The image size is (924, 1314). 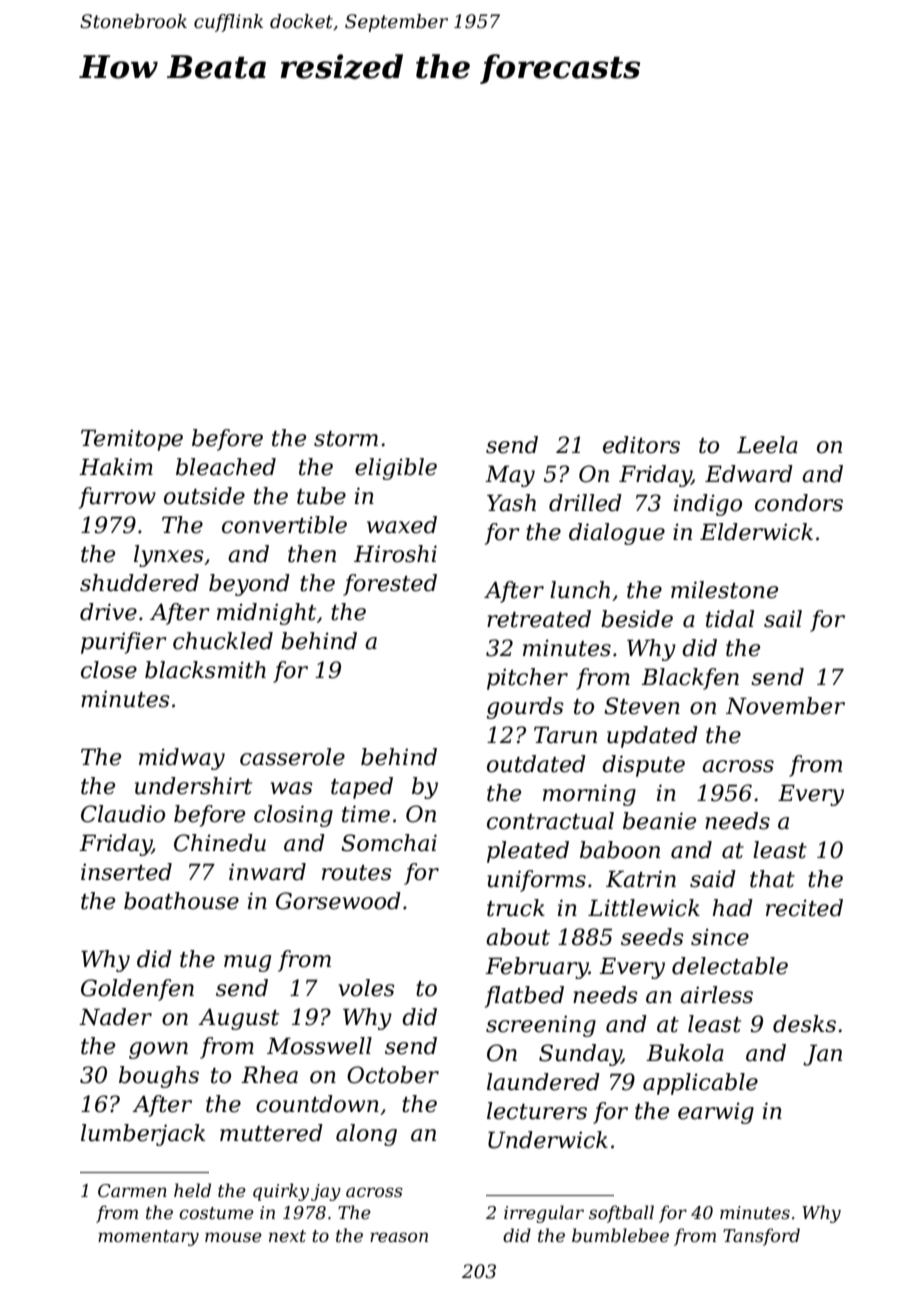 I want to click on May, so click(x=510, y=476).
